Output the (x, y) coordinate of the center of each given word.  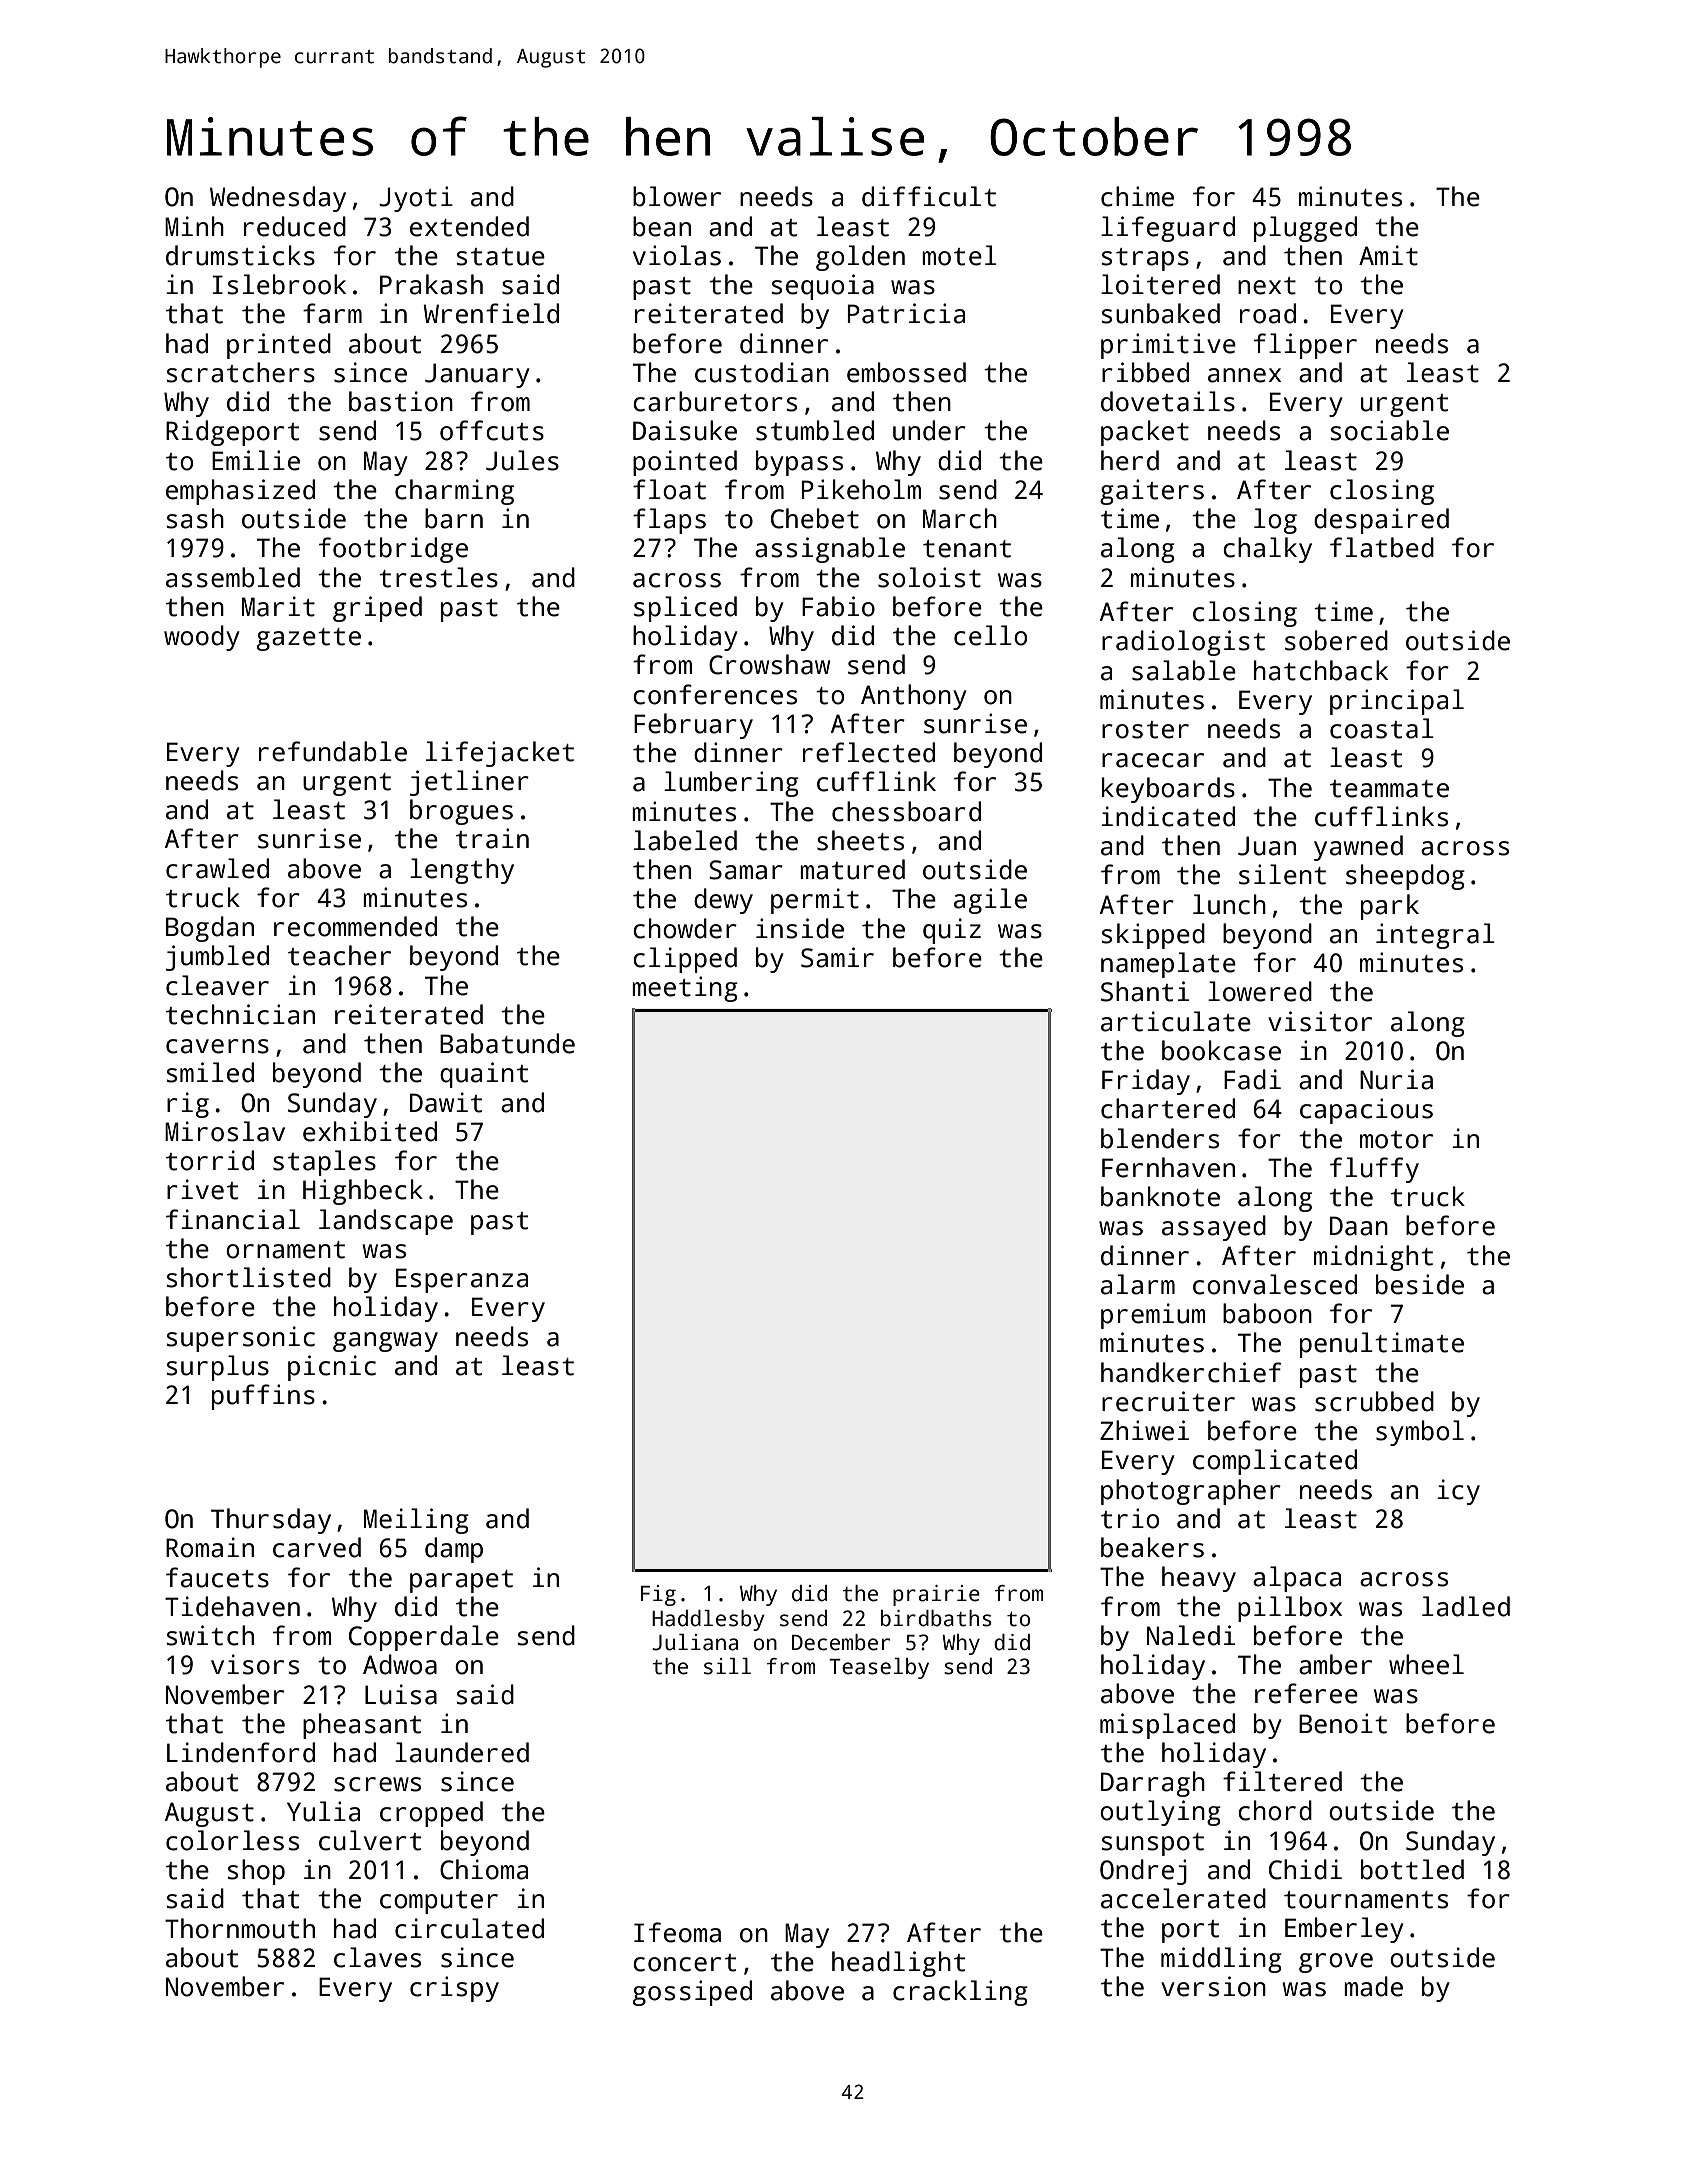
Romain (210, 1547)
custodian (762, 372)
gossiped (692, 1993)
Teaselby (879, 1668)
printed (279, 346)
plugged (1305, 229)
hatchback (1321, 670)
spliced (685, 609)
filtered (1282, 1781)
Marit (278, 606)
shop (256, 1872)
